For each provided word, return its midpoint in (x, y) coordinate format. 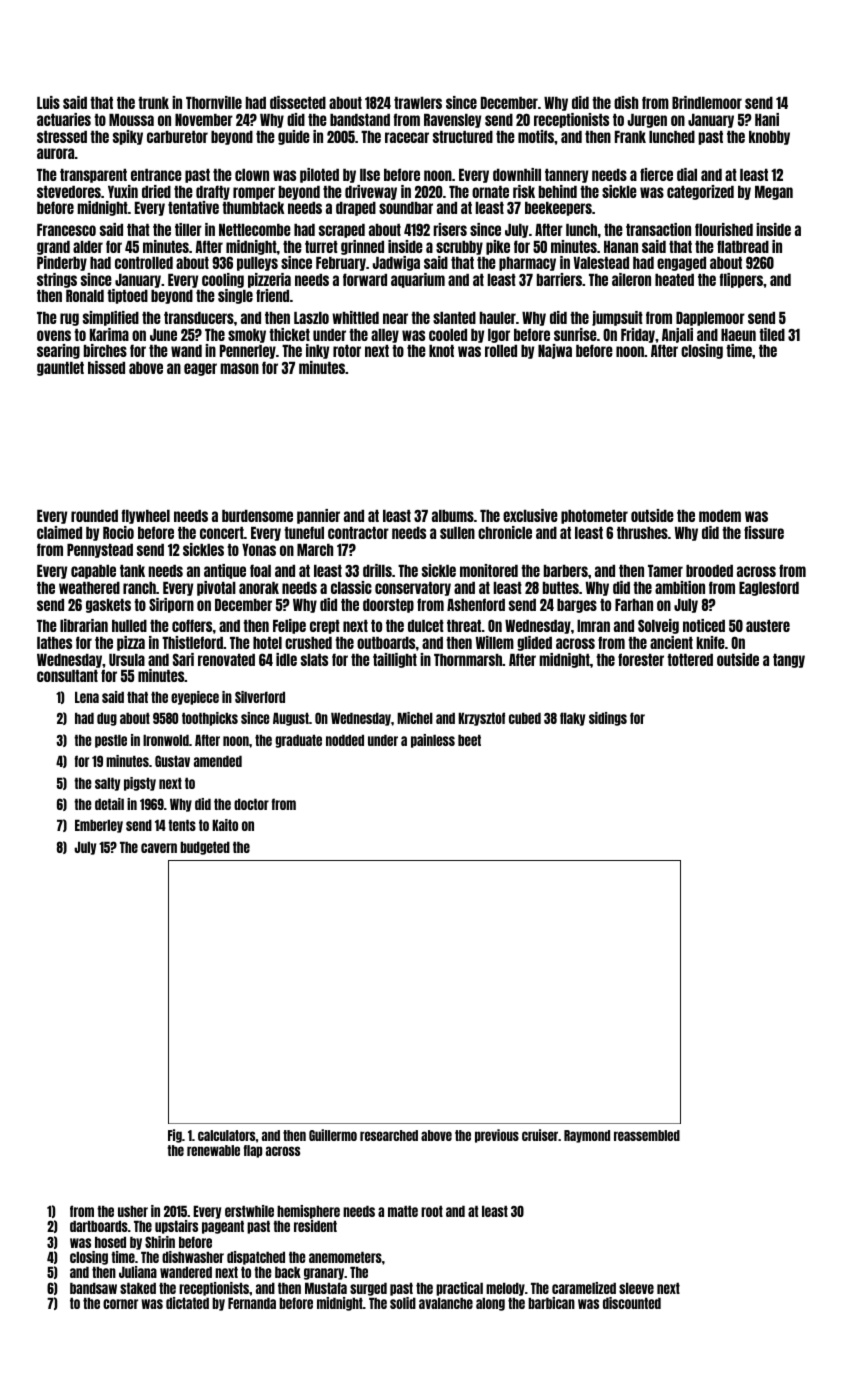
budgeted (205, 848)
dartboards (99, 1226)
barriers (559, 279)
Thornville (214, 102)
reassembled (647, 1135)
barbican (551, 1303)
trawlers (418, 103)
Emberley (99, 826)
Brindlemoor (707, 102)
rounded (94, 516)
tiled (772, 334)
